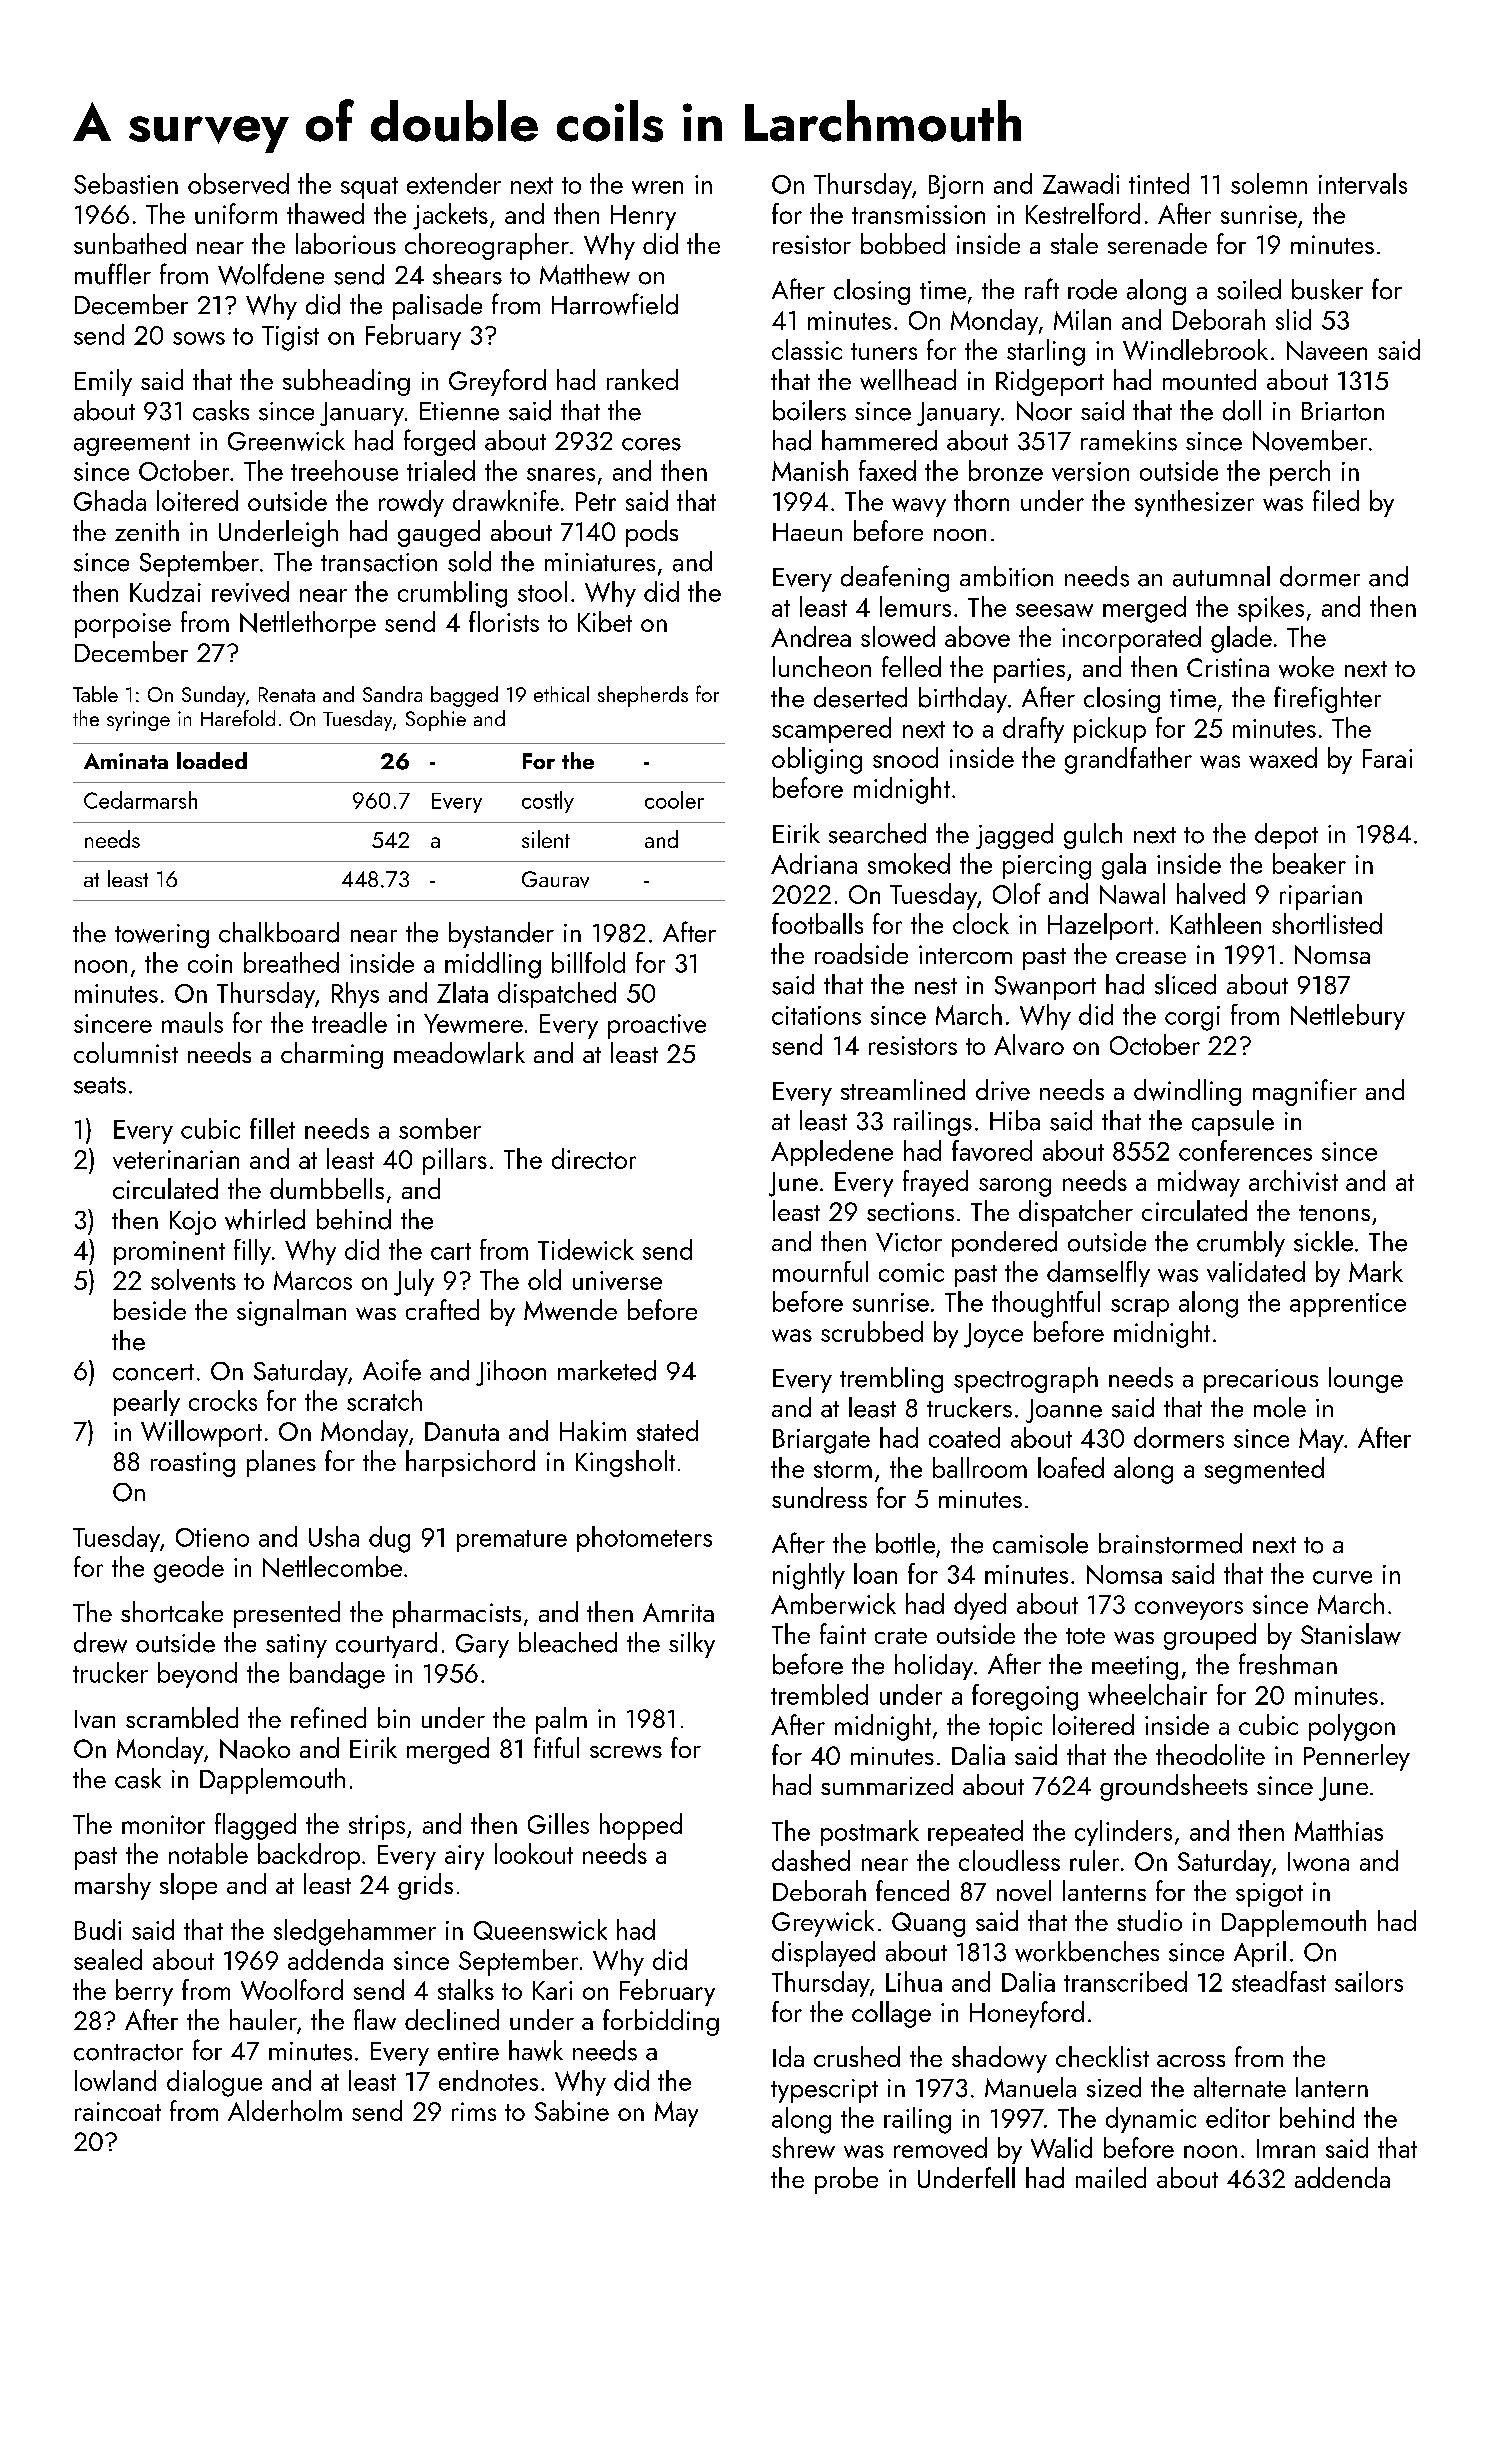 This screenshot has height=2464, width=1496. Describe the element at coordinates (548, 802) in the screenshot. I see `costly` at that location.
